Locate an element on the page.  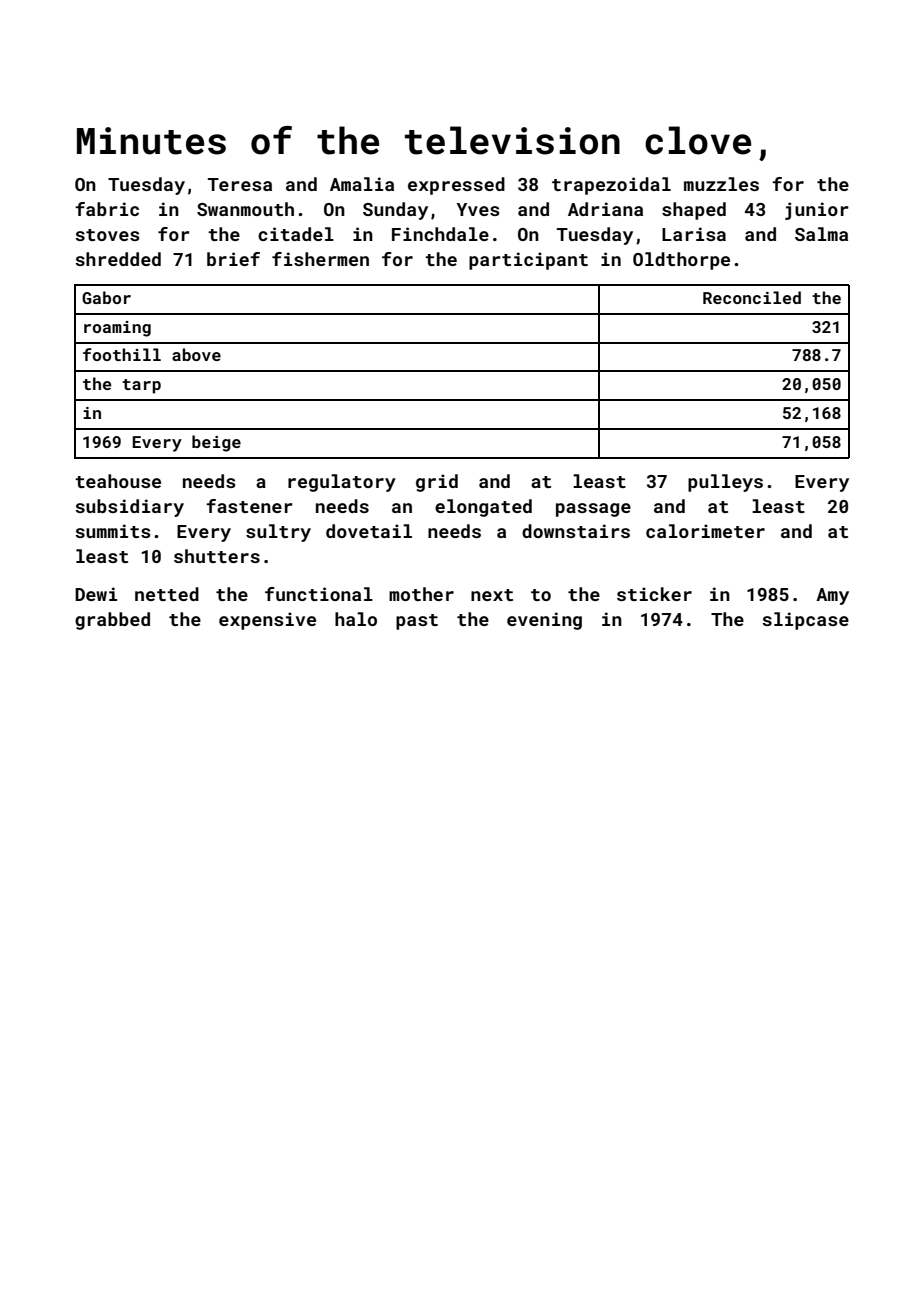
grid is located at coordinates (437, 483).
